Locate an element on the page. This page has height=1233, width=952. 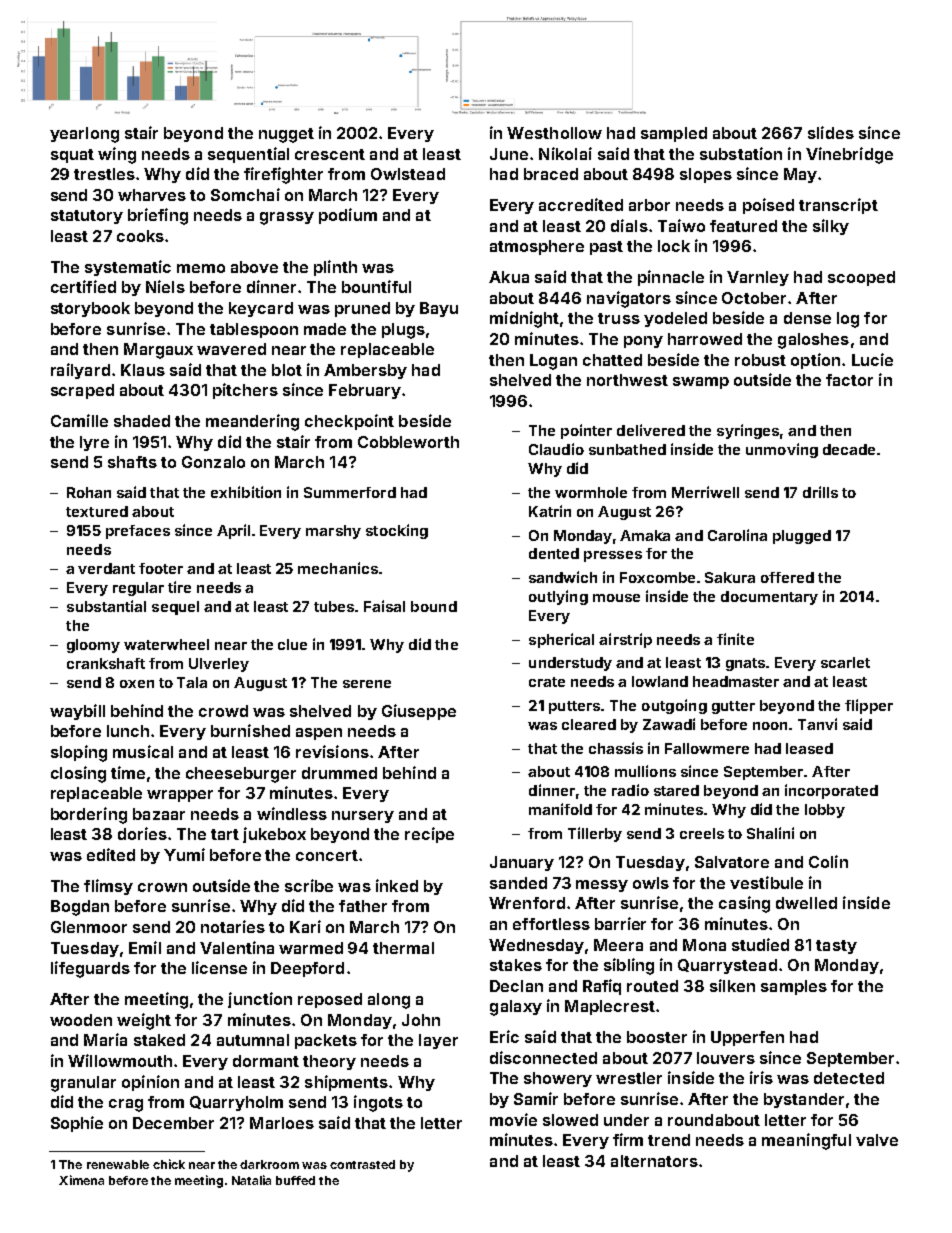
Quarryholm is located at coordinates (236, 1103).
